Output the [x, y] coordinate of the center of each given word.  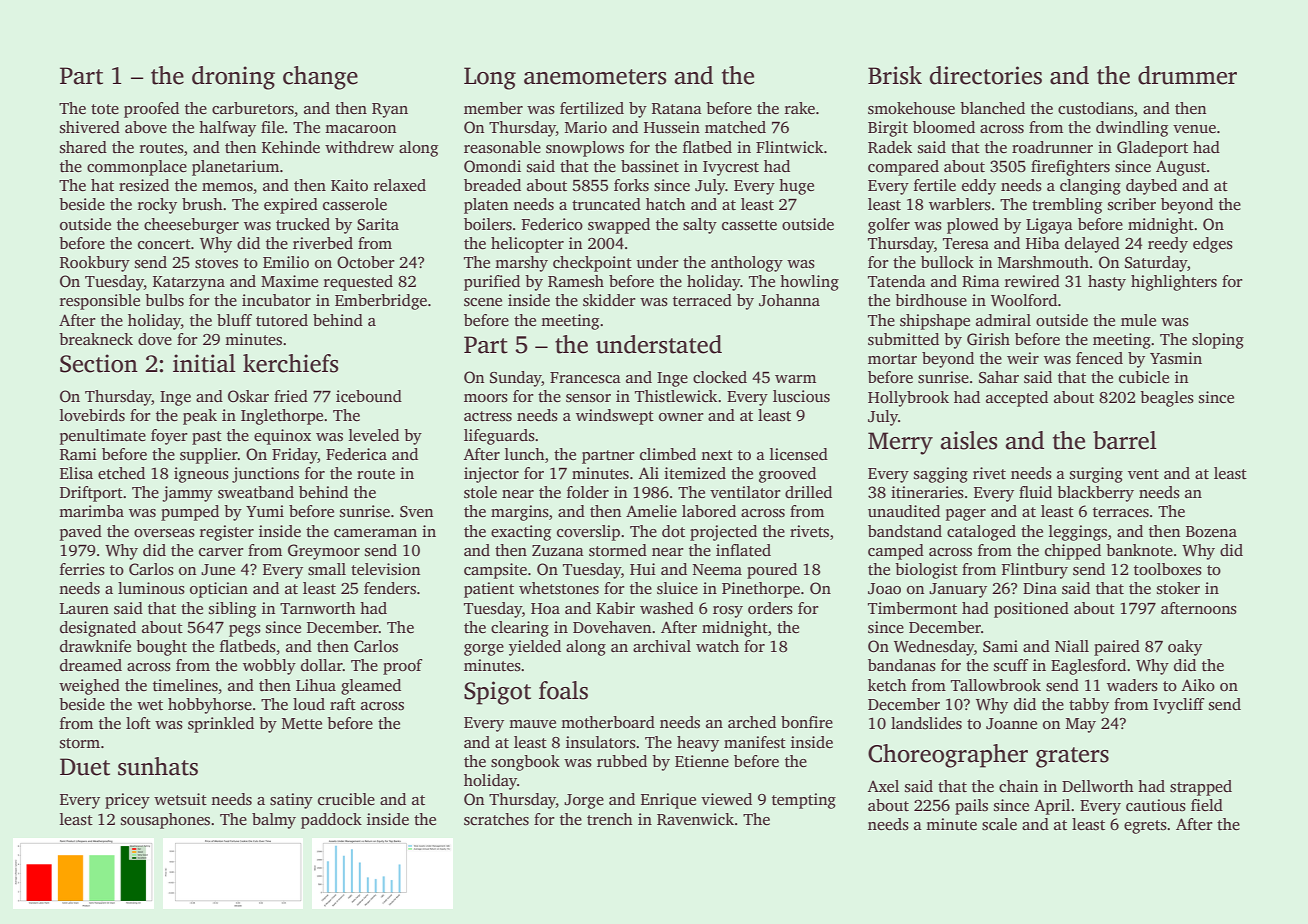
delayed [1092, 245]
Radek [890, 147]
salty [700, 226]
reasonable [502, 147]
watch [717, 646]
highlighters [1174, 283]
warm [795, 379]
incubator [276, 300]
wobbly [269, 667]
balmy [274, 821]
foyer [169, 437]
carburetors [253, 108]
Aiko [1198, 685]
